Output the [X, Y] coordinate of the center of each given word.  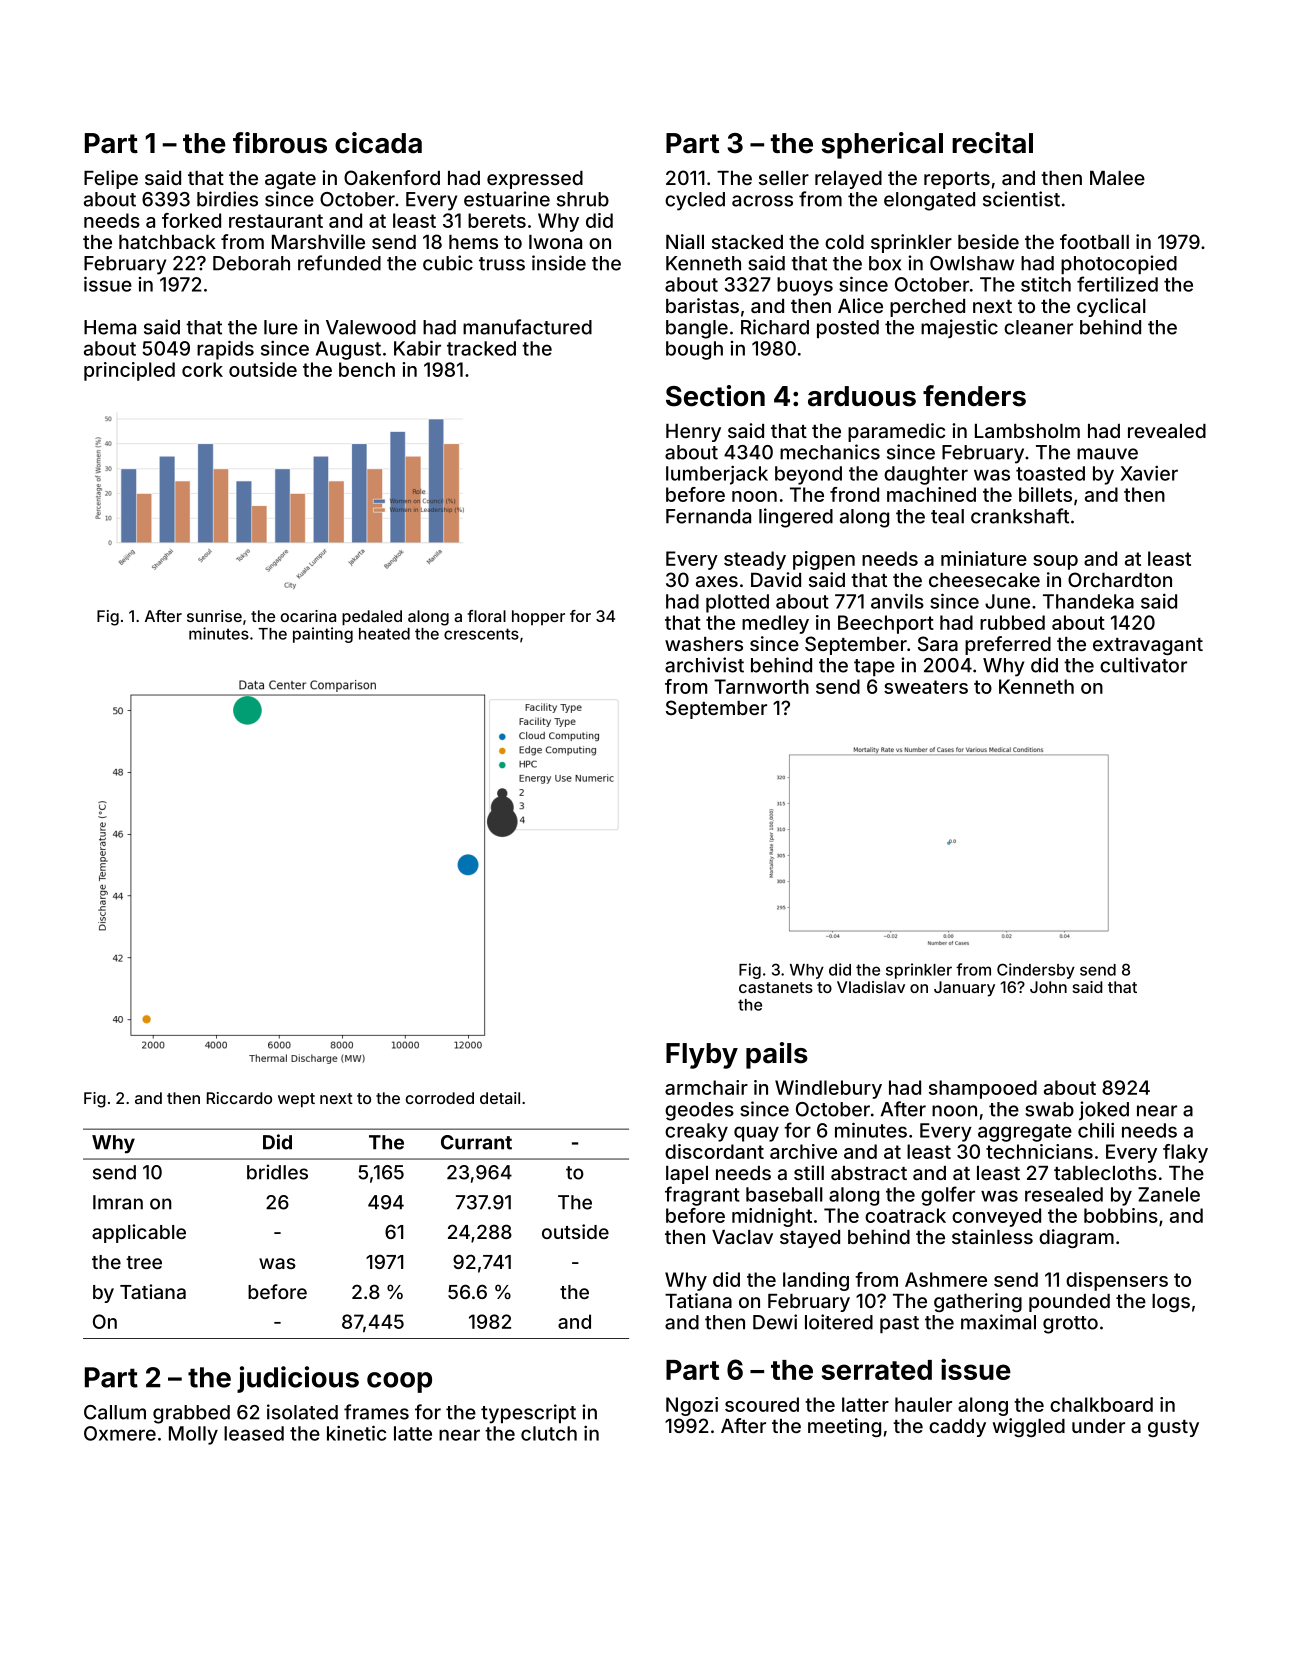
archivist [704, 665]
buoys [805, 286]
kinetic [356, 1433]
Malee [1117, 178]
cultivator [1143, 665]
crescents [481, 634]
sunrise [214, 616]
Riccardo [239, 1098]
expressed [535, 180]
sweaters [926, 687]
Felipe [111, 179]
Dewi [775, 1322]
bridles [277, 1172]
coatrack [905, 1215]
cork [202, 369]
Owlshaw [972, 263]
